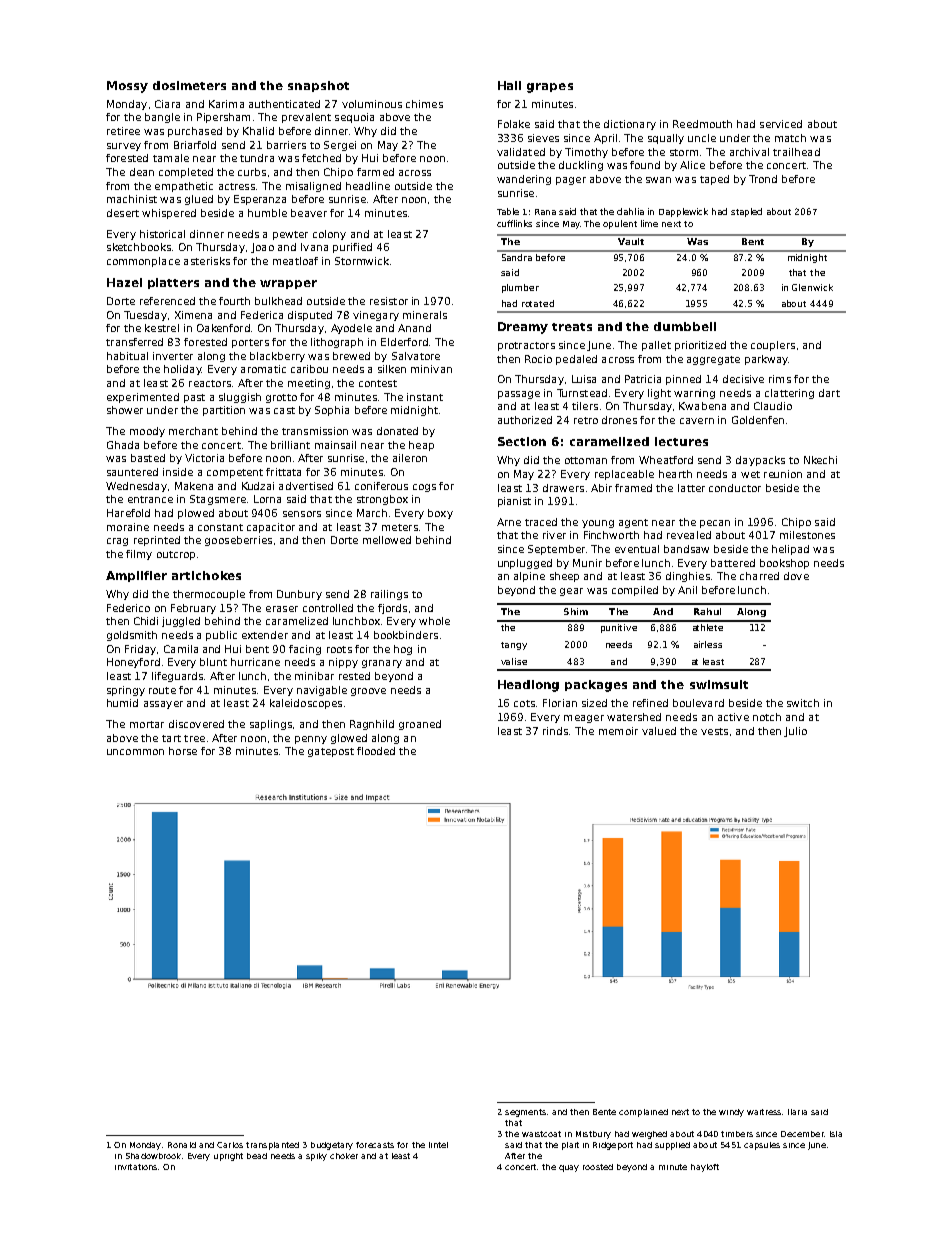 The height and width of the screenshot is (1233, 952). Describe the element at coordinates (272, 1146) in the screenshot. I see `transplanted` at that location.
